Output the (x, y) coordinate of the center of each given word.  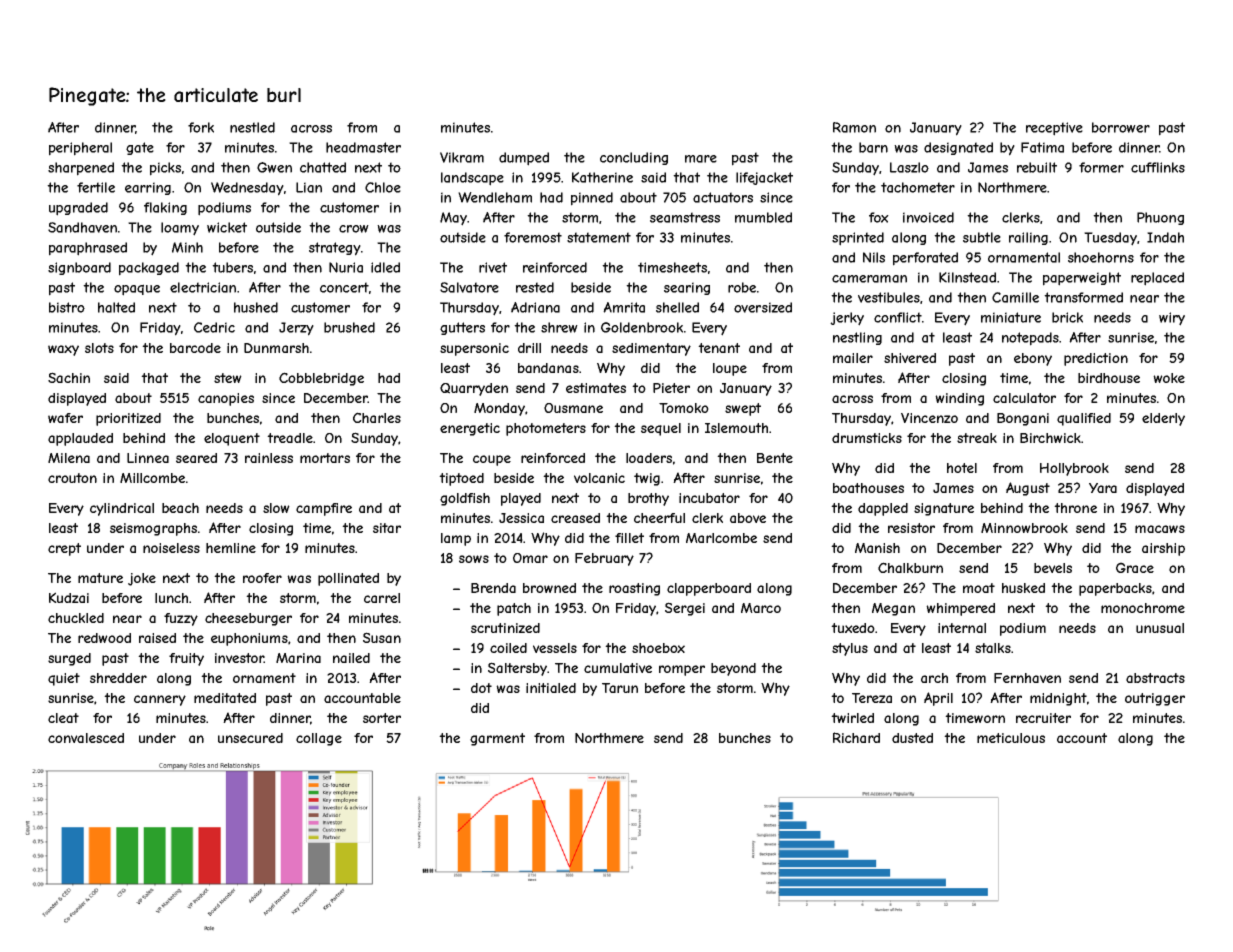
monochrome (1143, 608)
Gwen (274, 167)
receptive (1054, 129)
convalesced (86, 738)
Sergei (685, 609)
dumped (524, 159)
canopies (226, 399)
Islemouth (736, 428)
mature (100, 578)
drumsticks (867, 438)
